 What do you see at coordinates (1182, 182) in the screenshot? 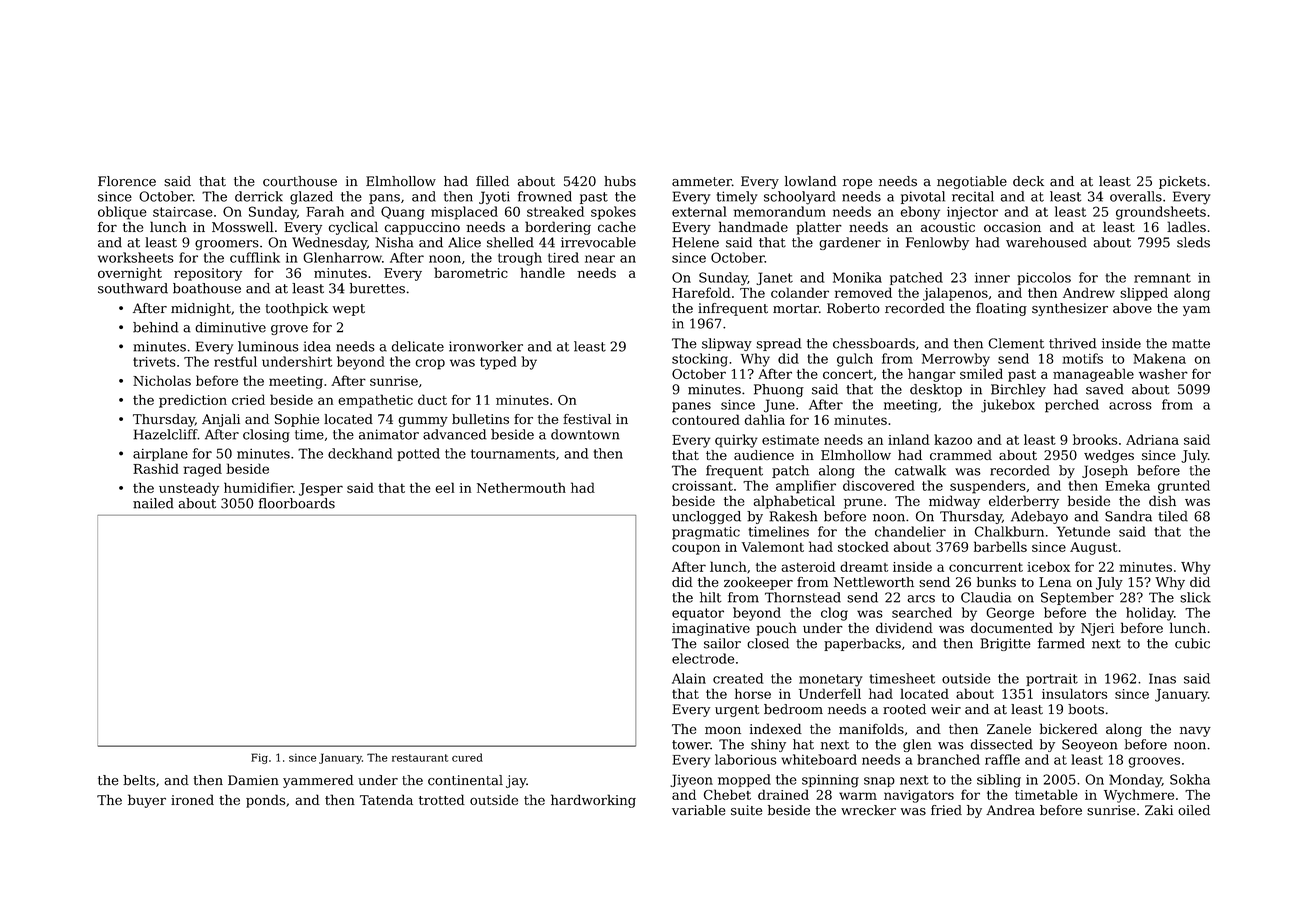
I see `pickets` at bounding box center [1182, 182].
